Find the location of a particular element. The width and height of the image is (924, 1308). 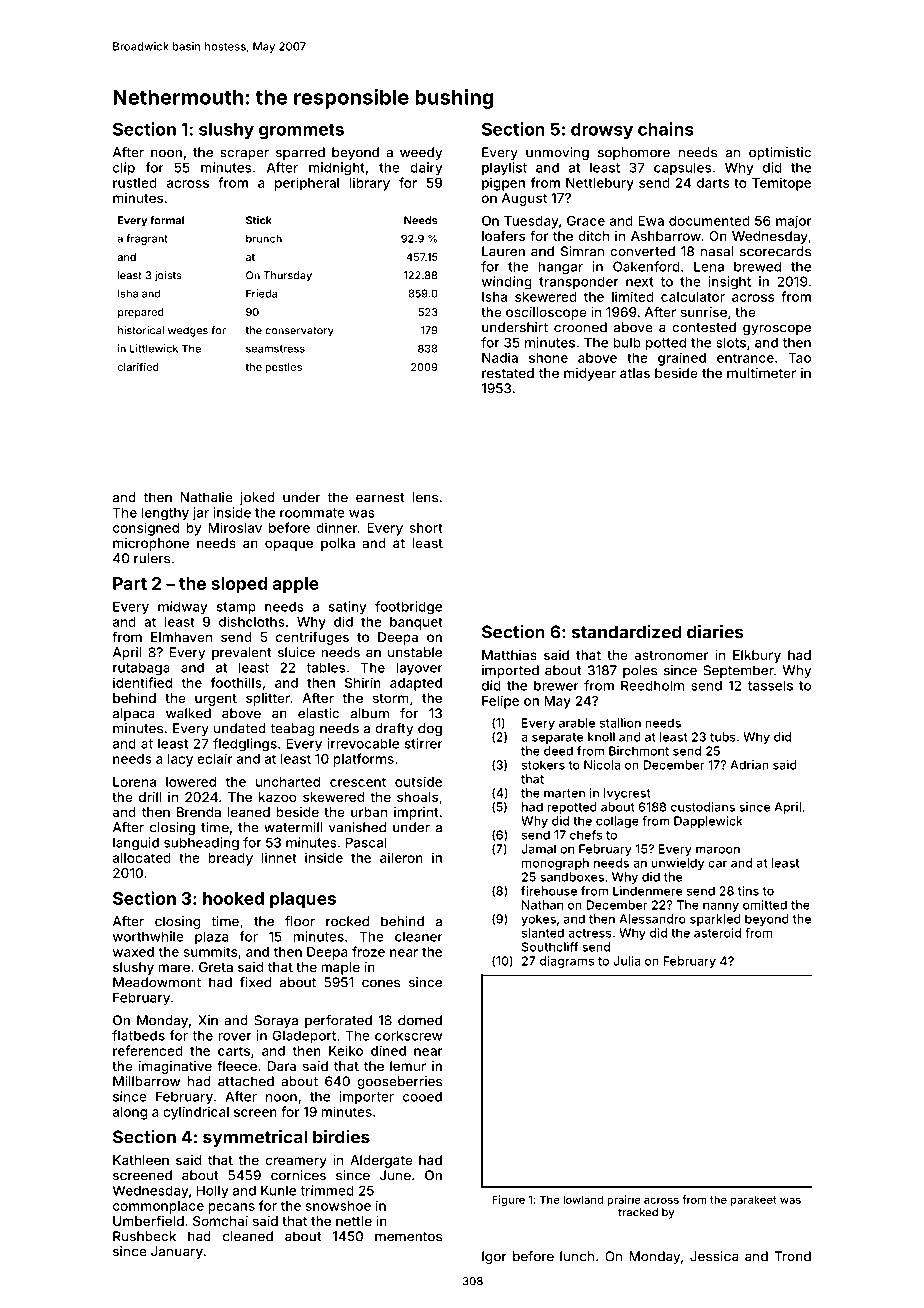

domed is located at coordinates (420, 1020).
